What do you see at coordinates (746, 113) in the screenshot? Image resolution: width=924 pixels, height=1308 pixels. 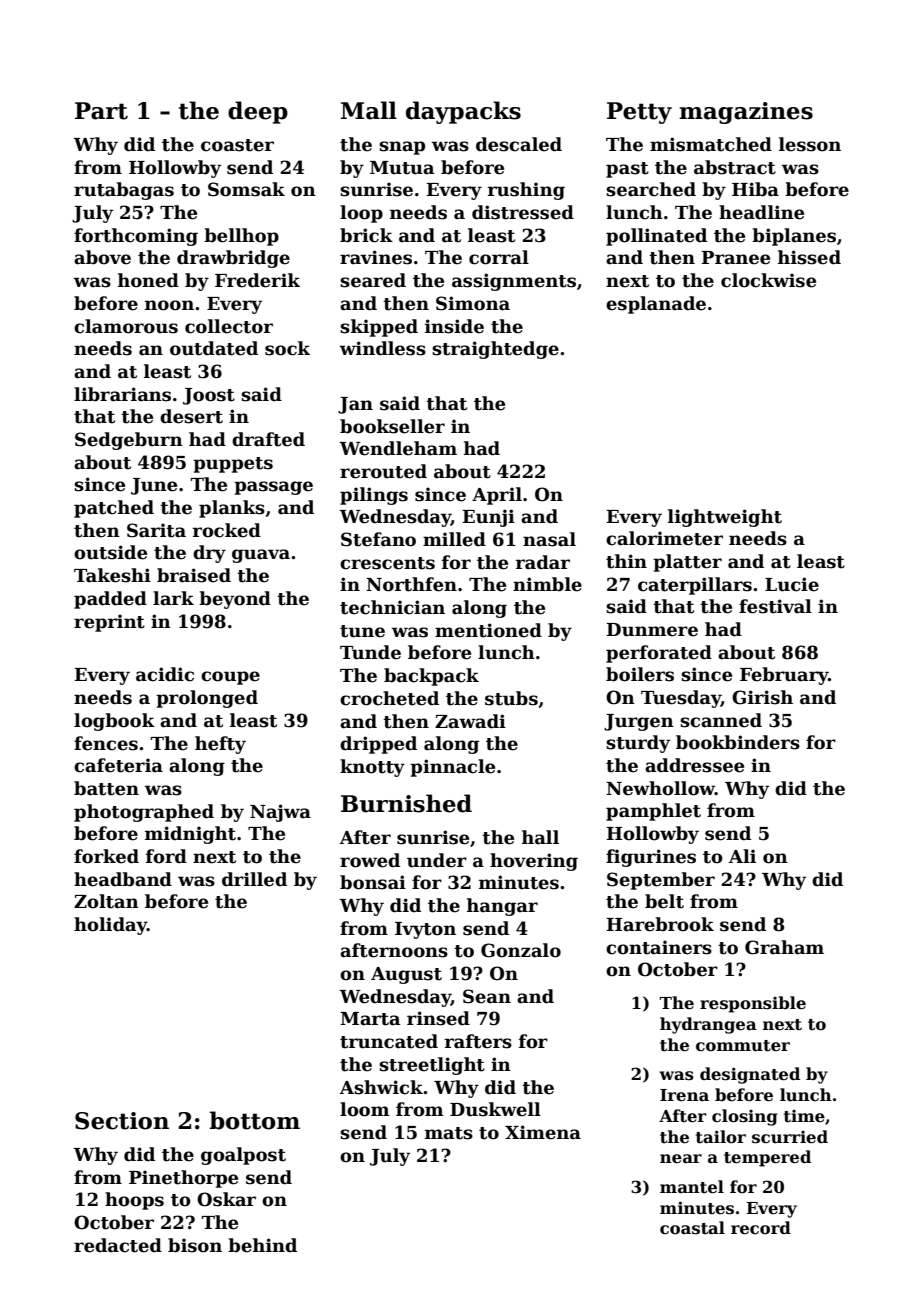 I see `magazines` at bounding box center [746, 113].
